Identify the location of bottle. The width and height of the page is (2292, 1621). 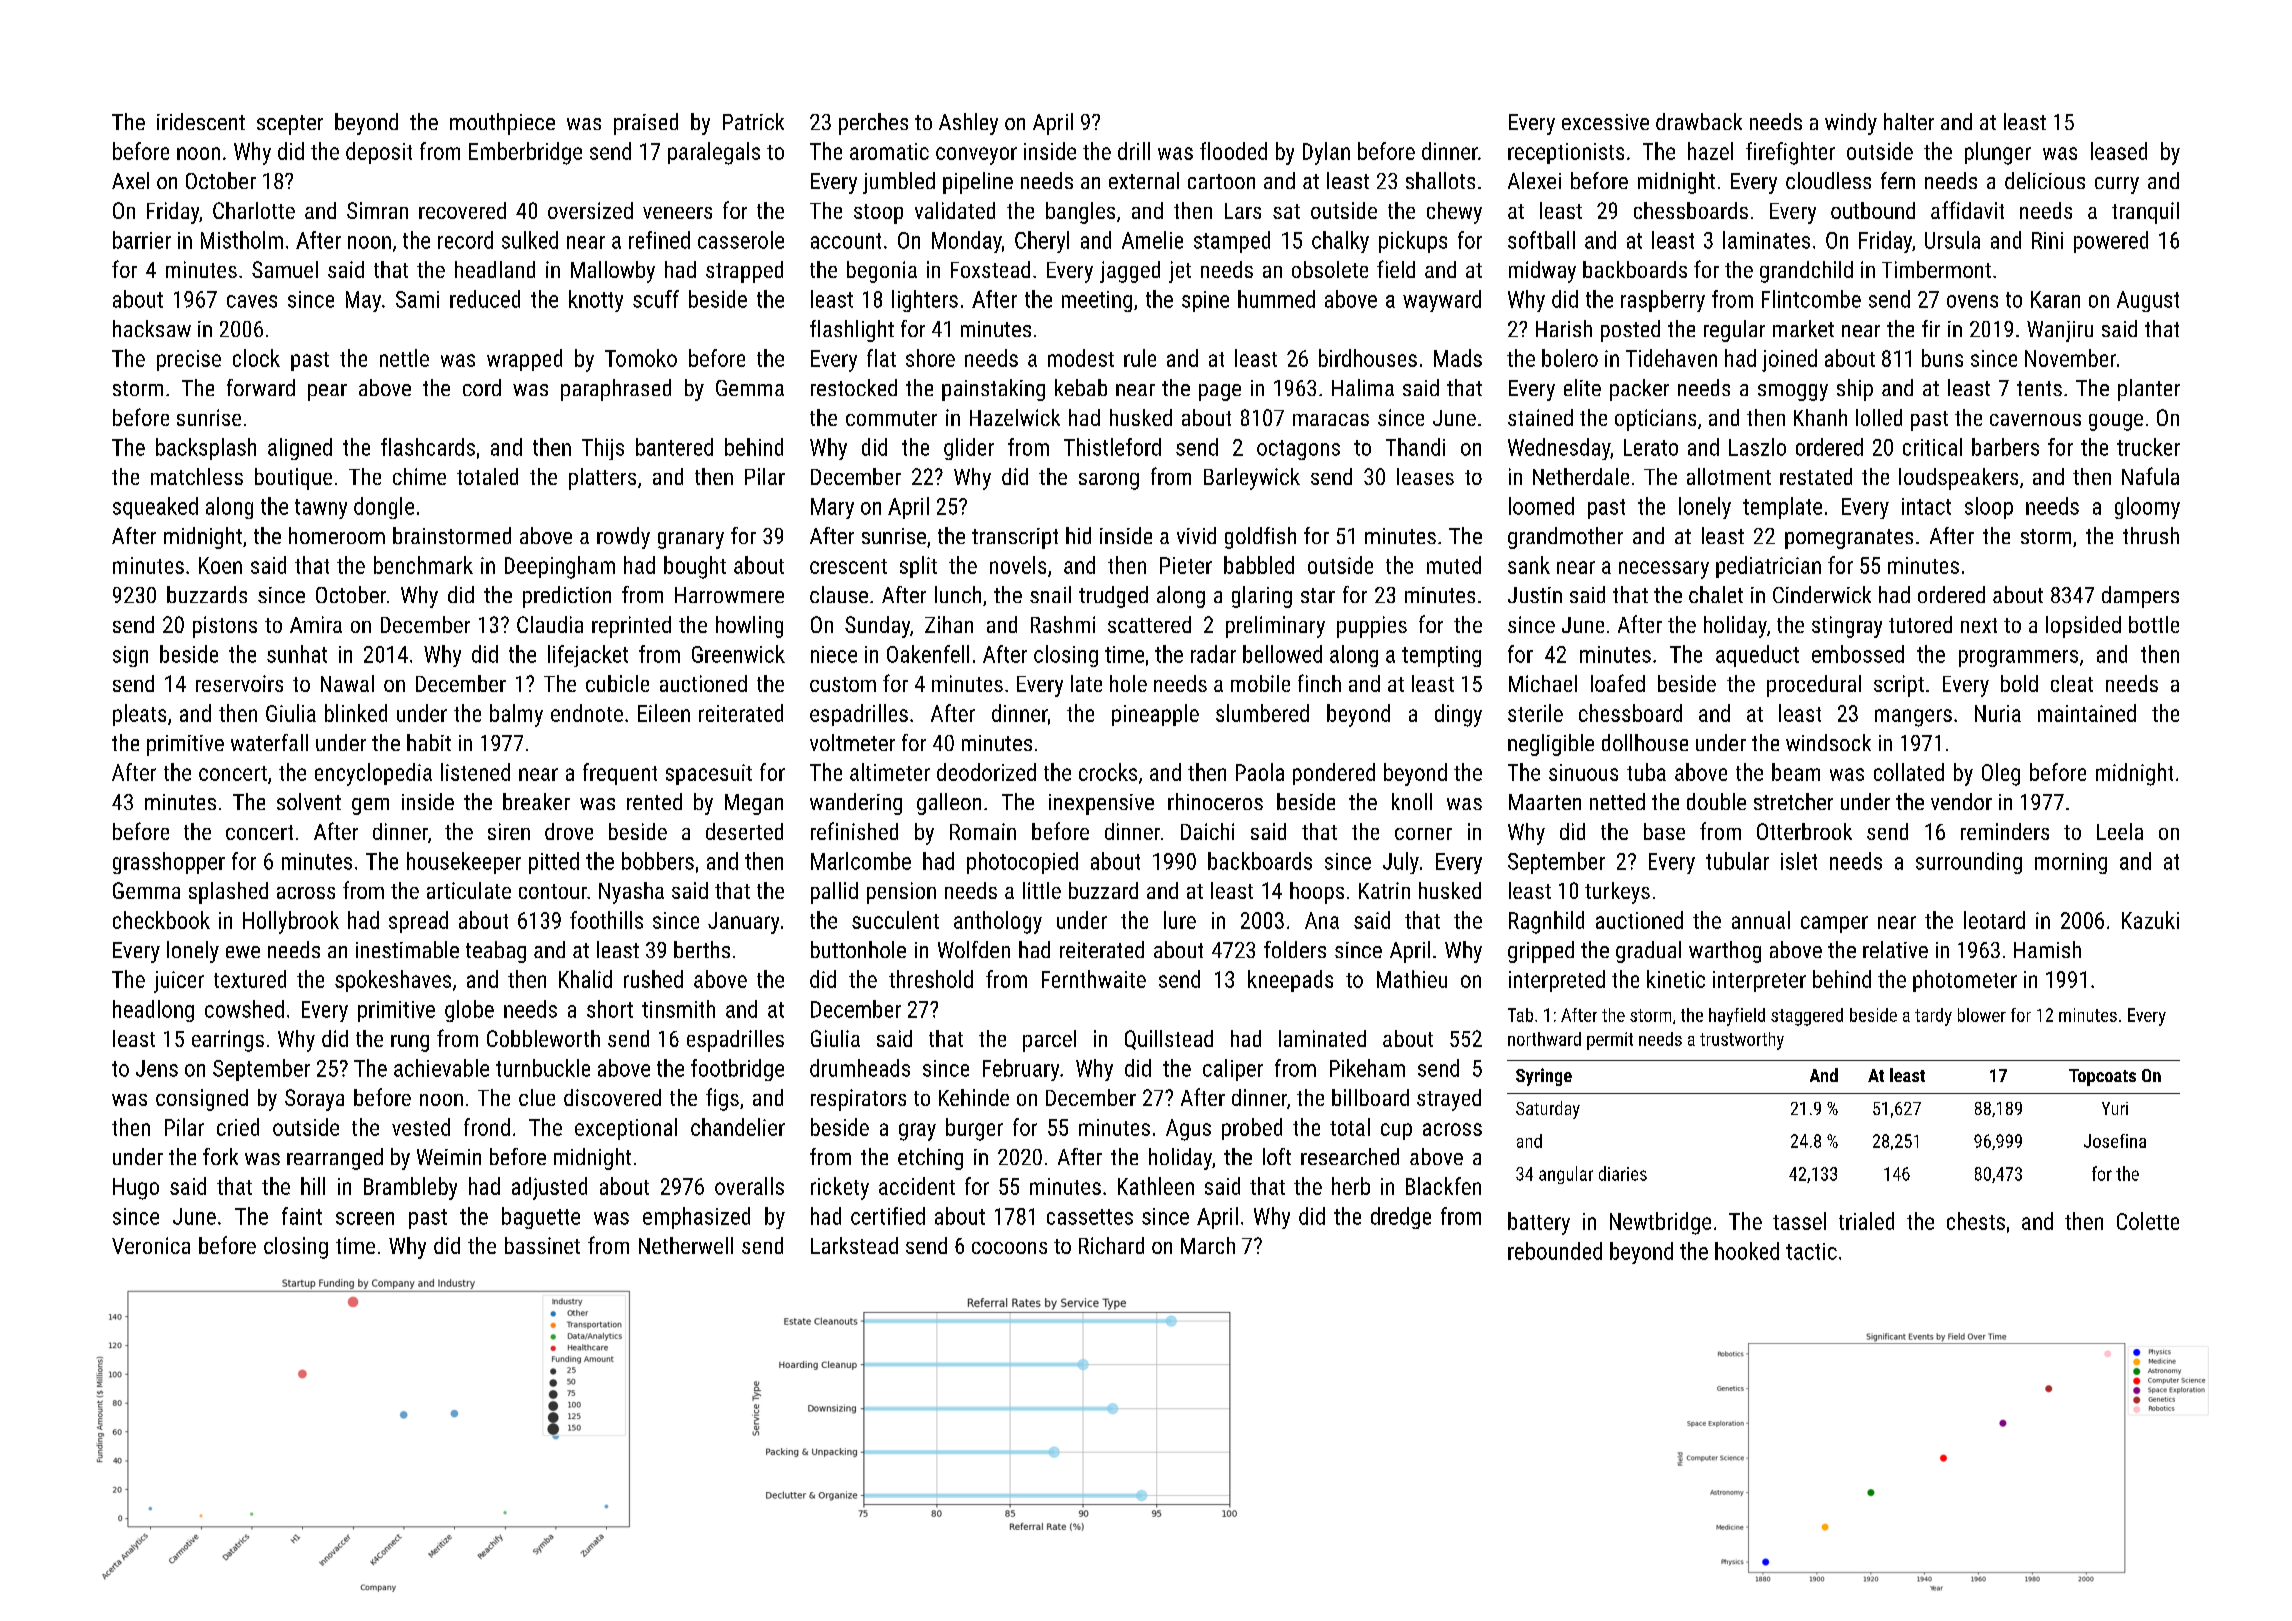
(2154, 624).
